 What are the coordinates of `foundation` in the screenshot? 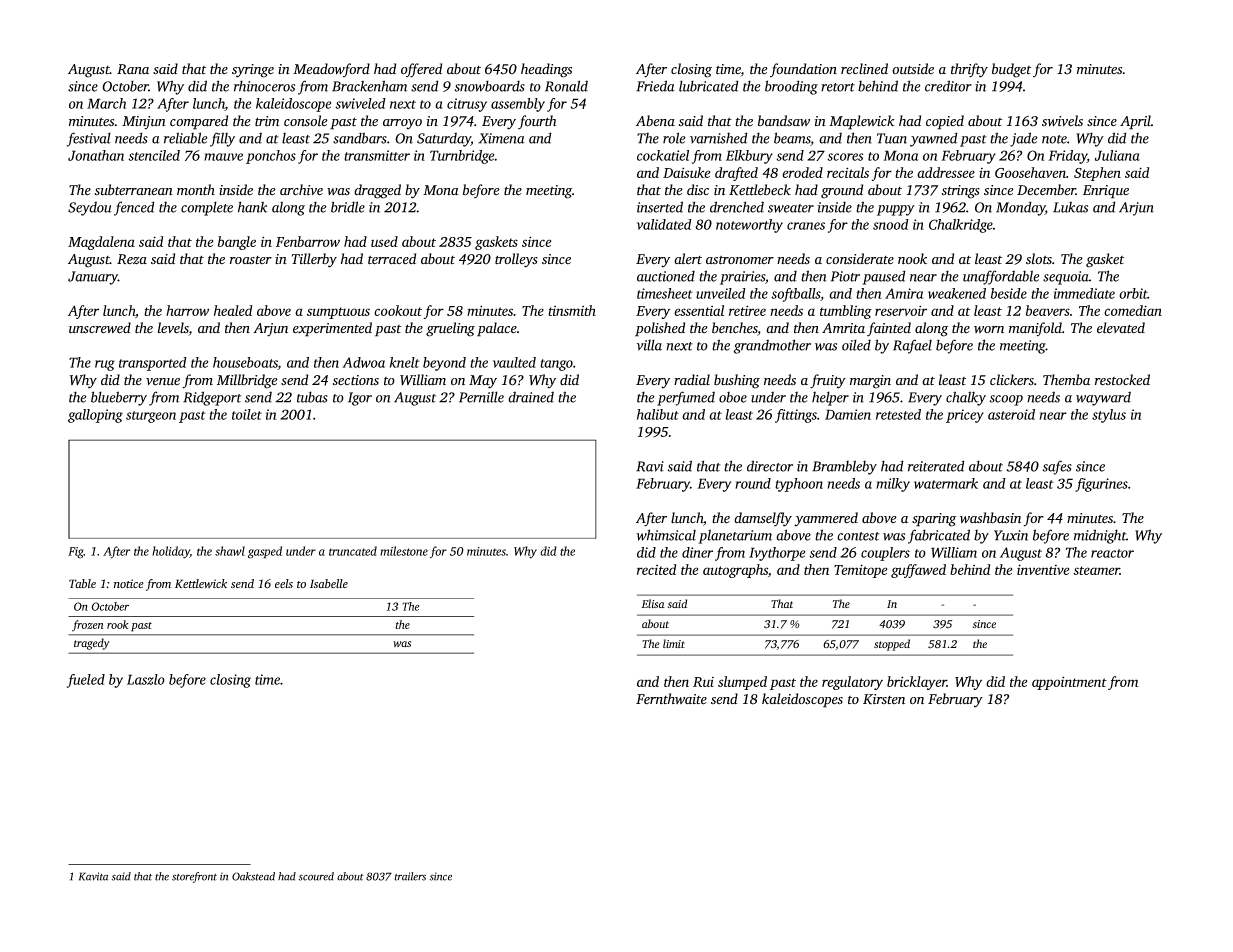 It's located at (803, 70).
